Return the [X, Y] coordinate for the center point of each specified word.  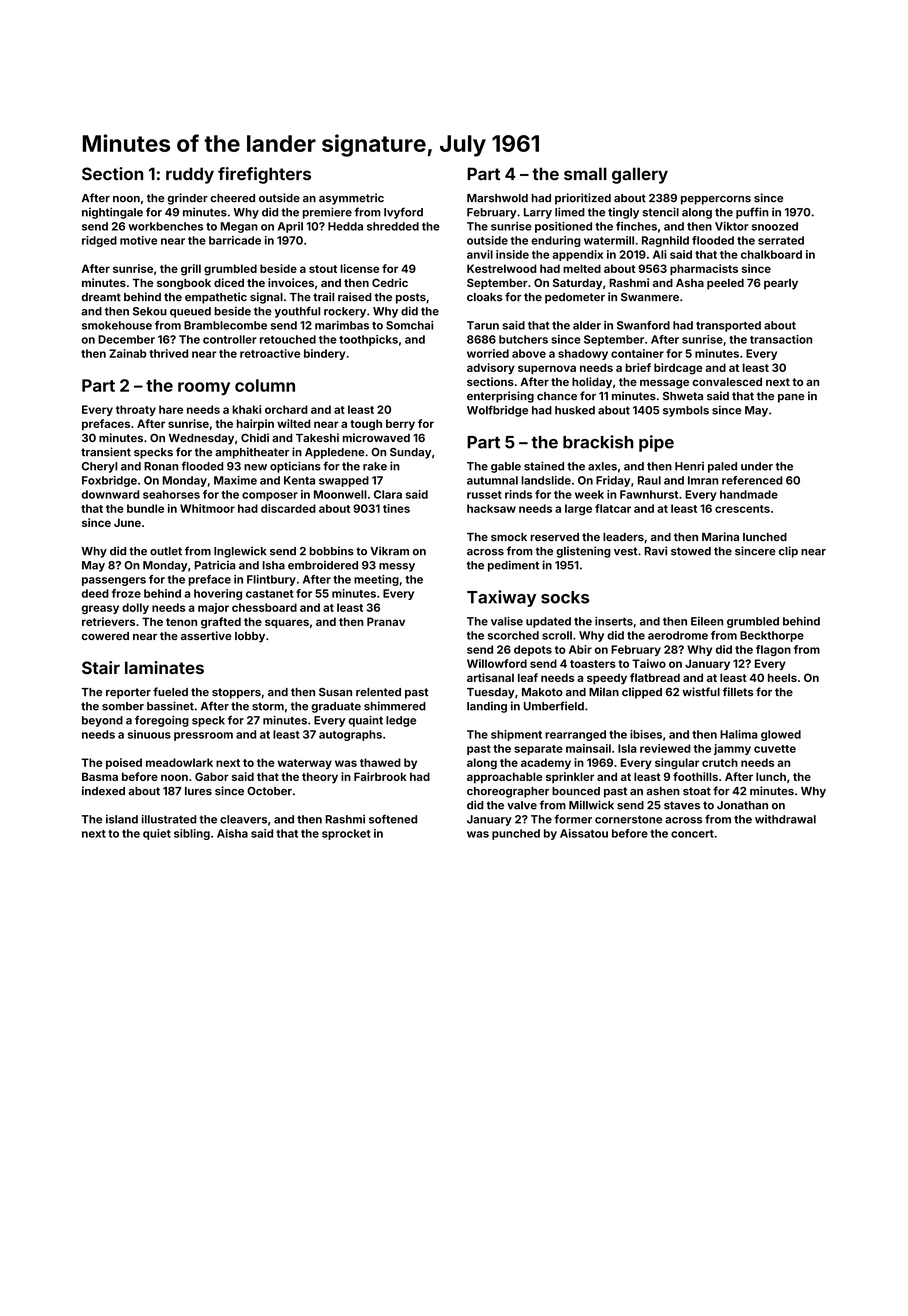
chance [557, 396]
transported [728, 326]
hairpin [255, 424]
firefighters [264, 175]
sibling [192, 834]
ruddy [190, 175]
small [585, 173]
